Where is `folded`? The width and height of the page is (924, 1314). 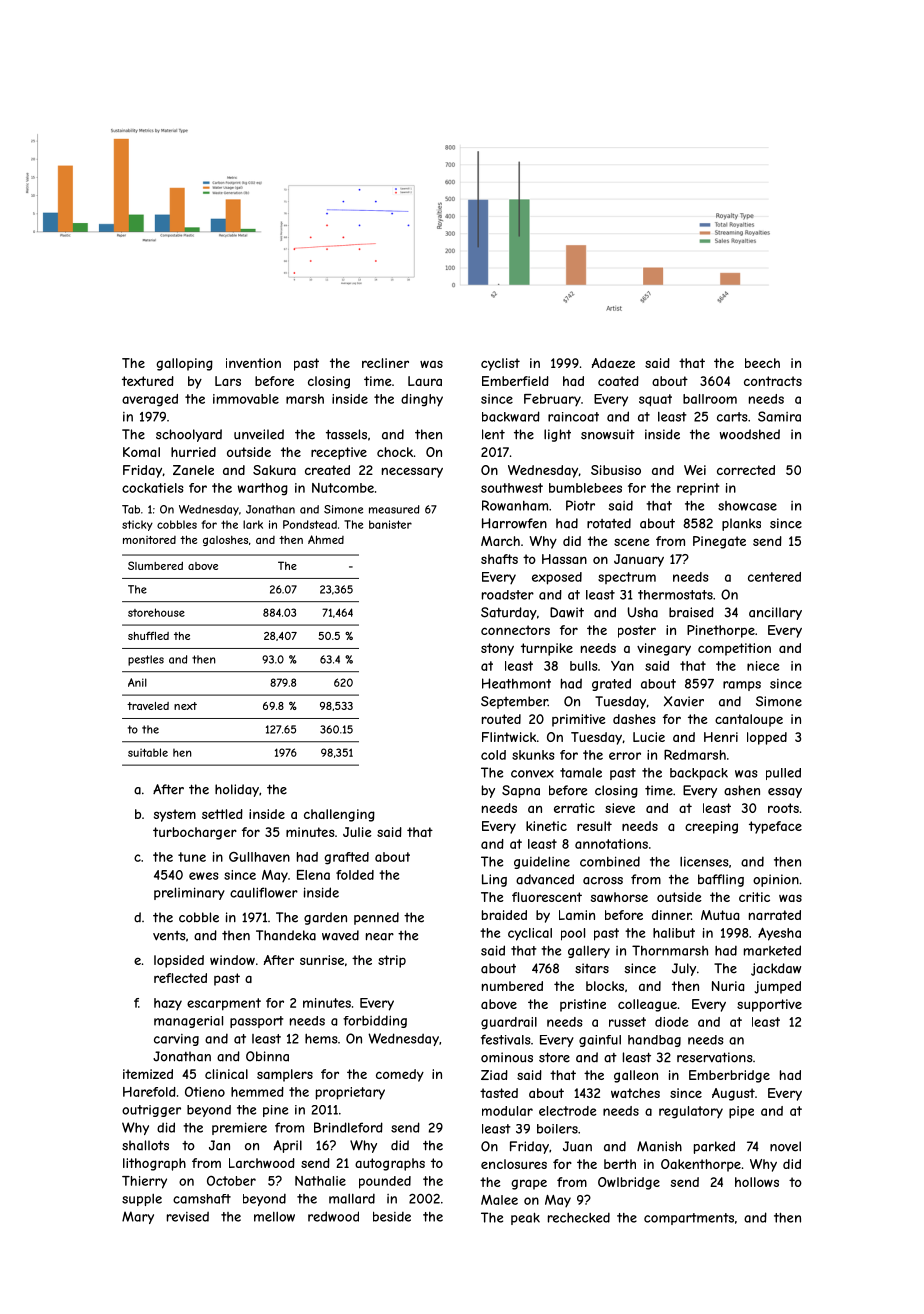 folded is located at coordinates (355, 875).
